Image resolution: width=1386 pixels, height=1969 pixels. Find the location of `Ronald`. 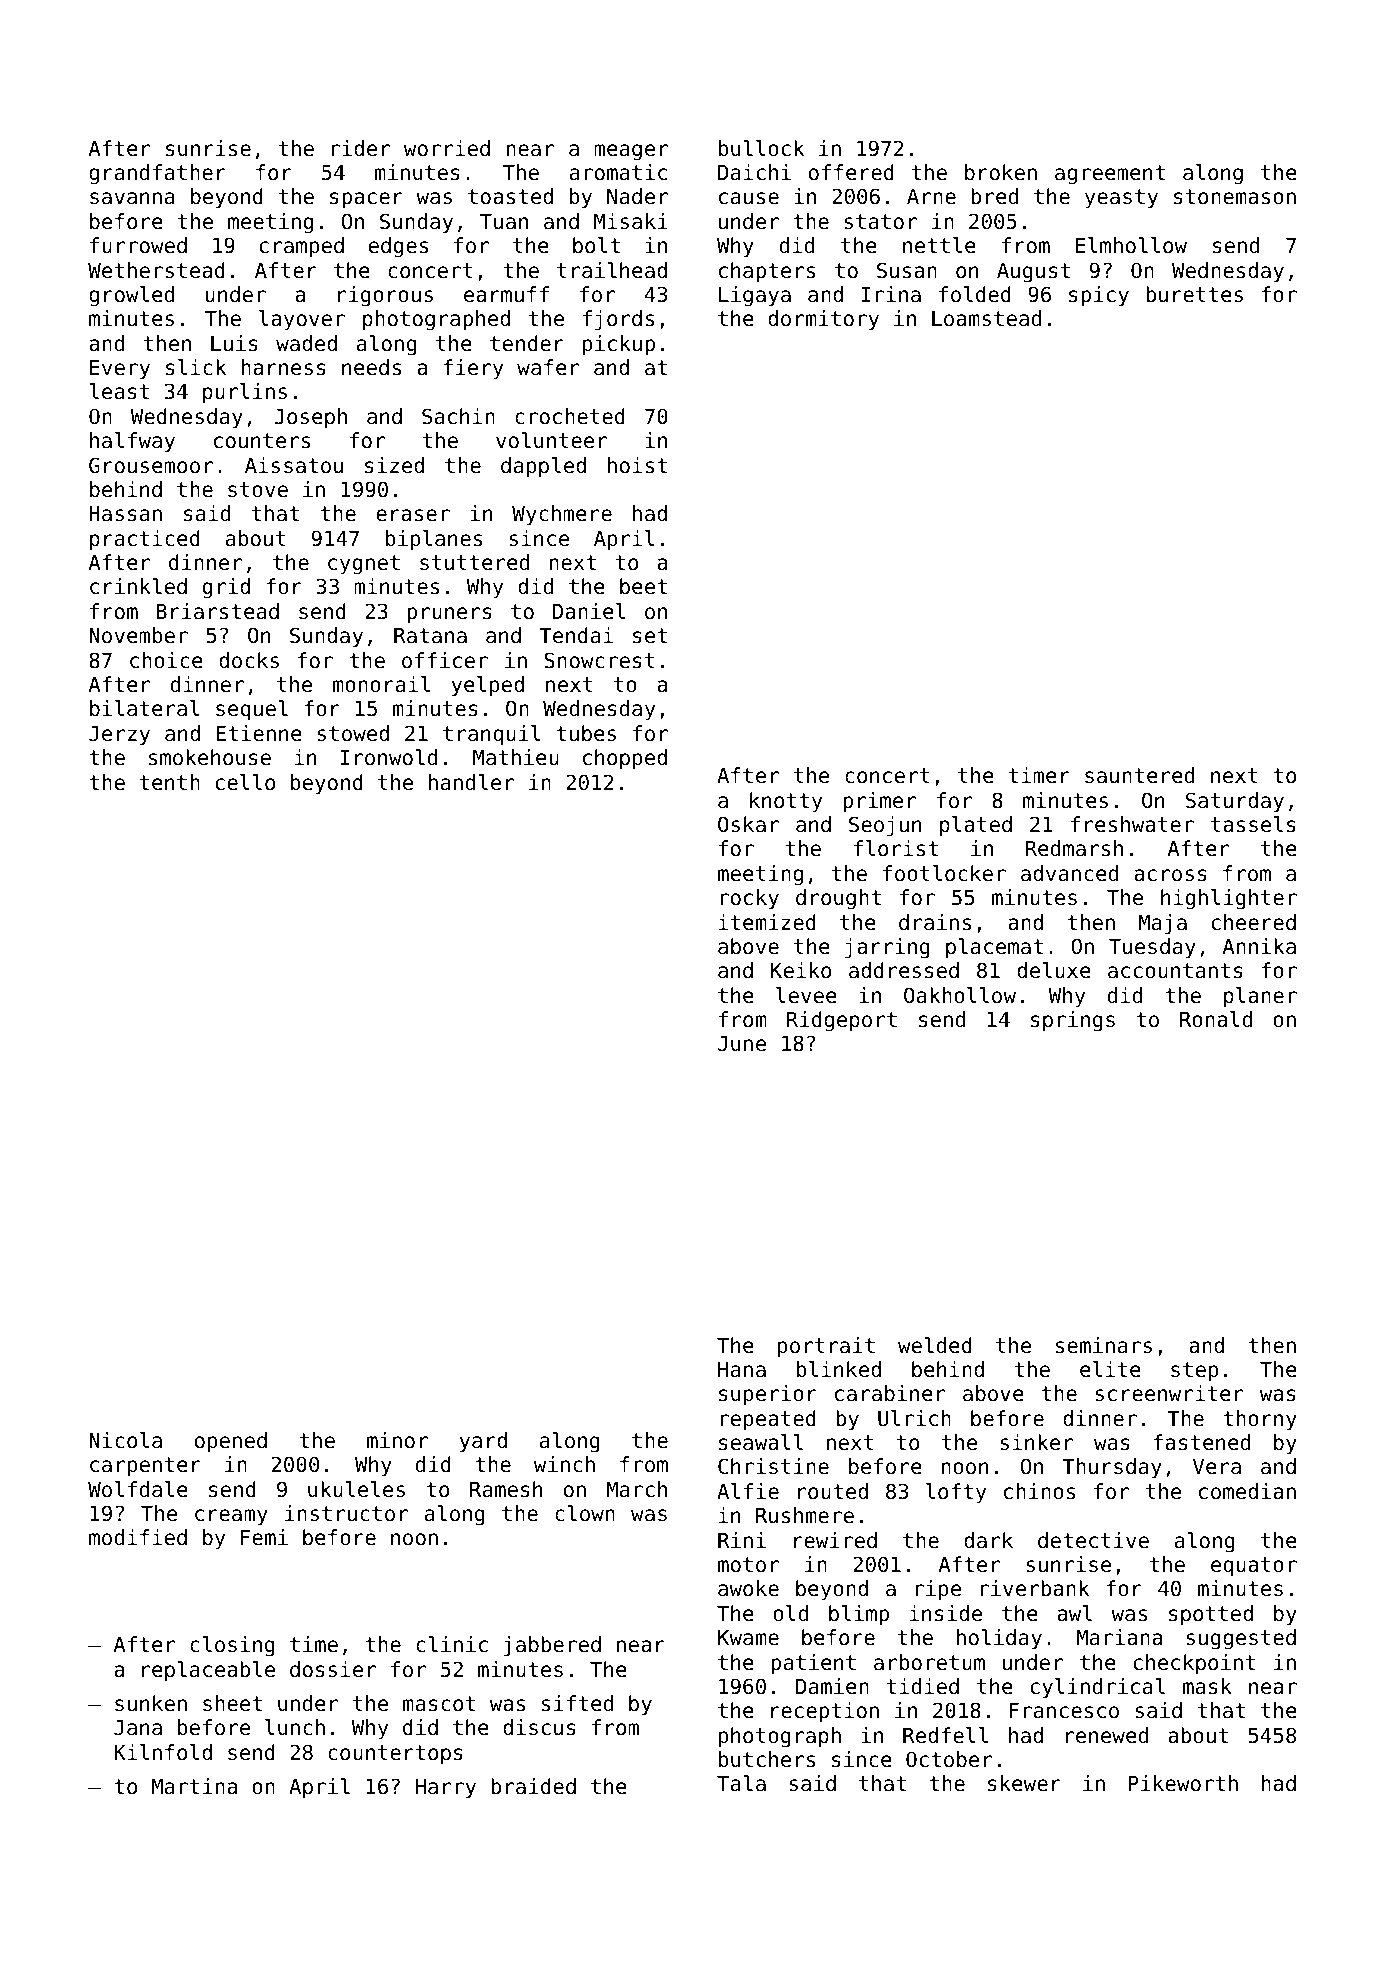

Ronald is located at coordinates (1216, 1019).
